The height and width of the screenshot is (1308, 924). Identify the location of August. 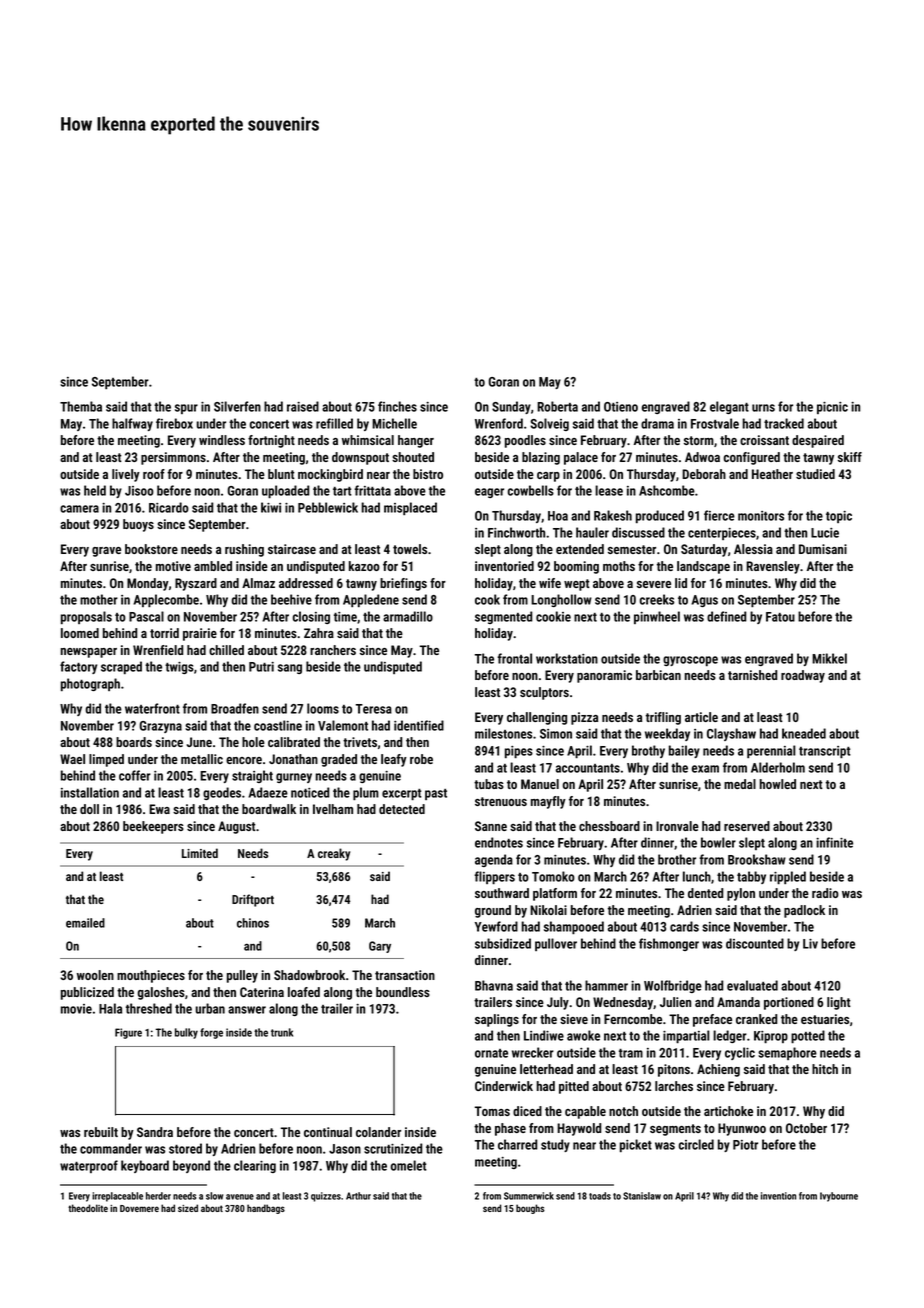
(237, 827).
